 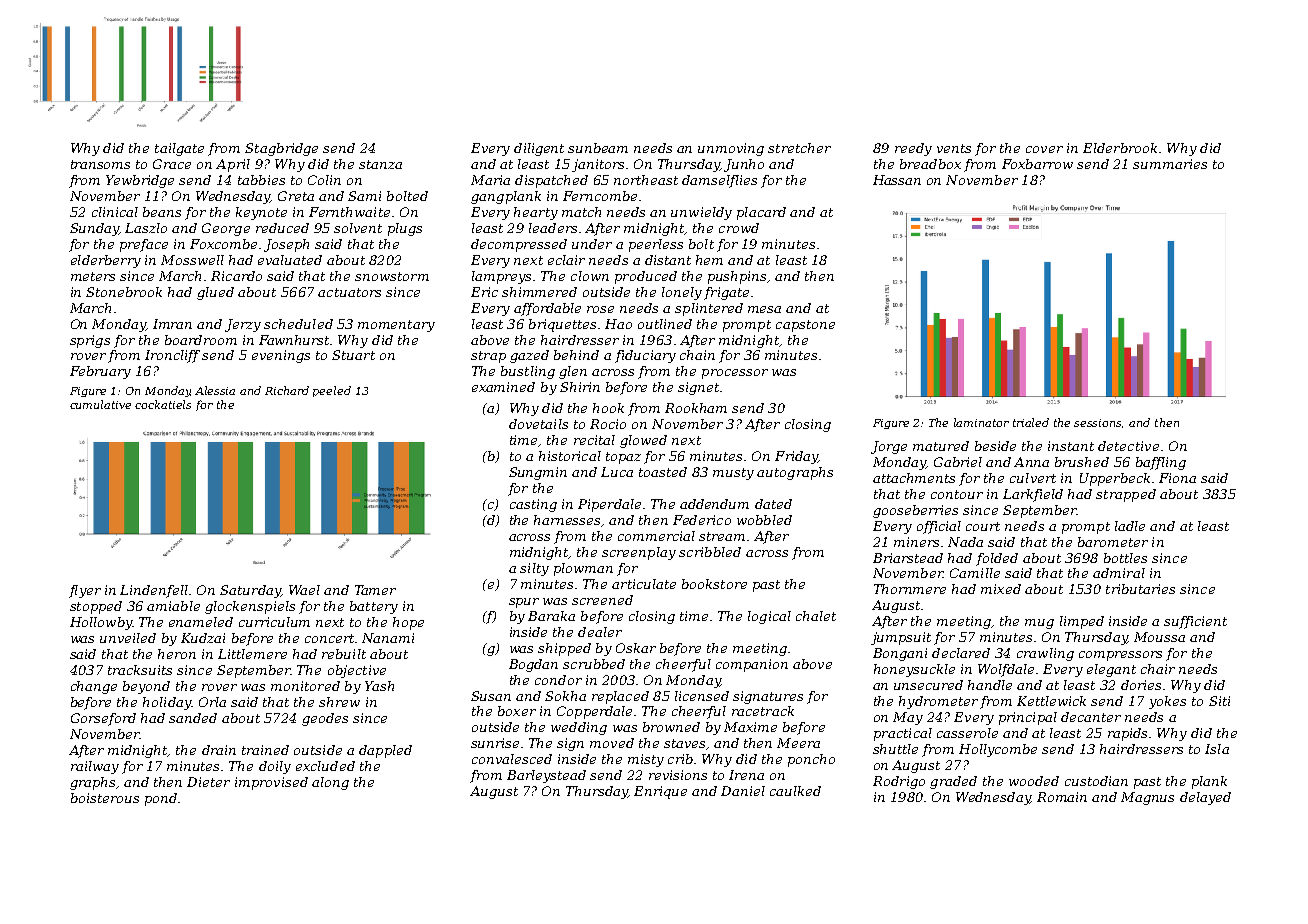 What do you see at coordinates (349, 212) in the screenshot?
I see `Fernthwaite` at bounding box center [349, 212].
